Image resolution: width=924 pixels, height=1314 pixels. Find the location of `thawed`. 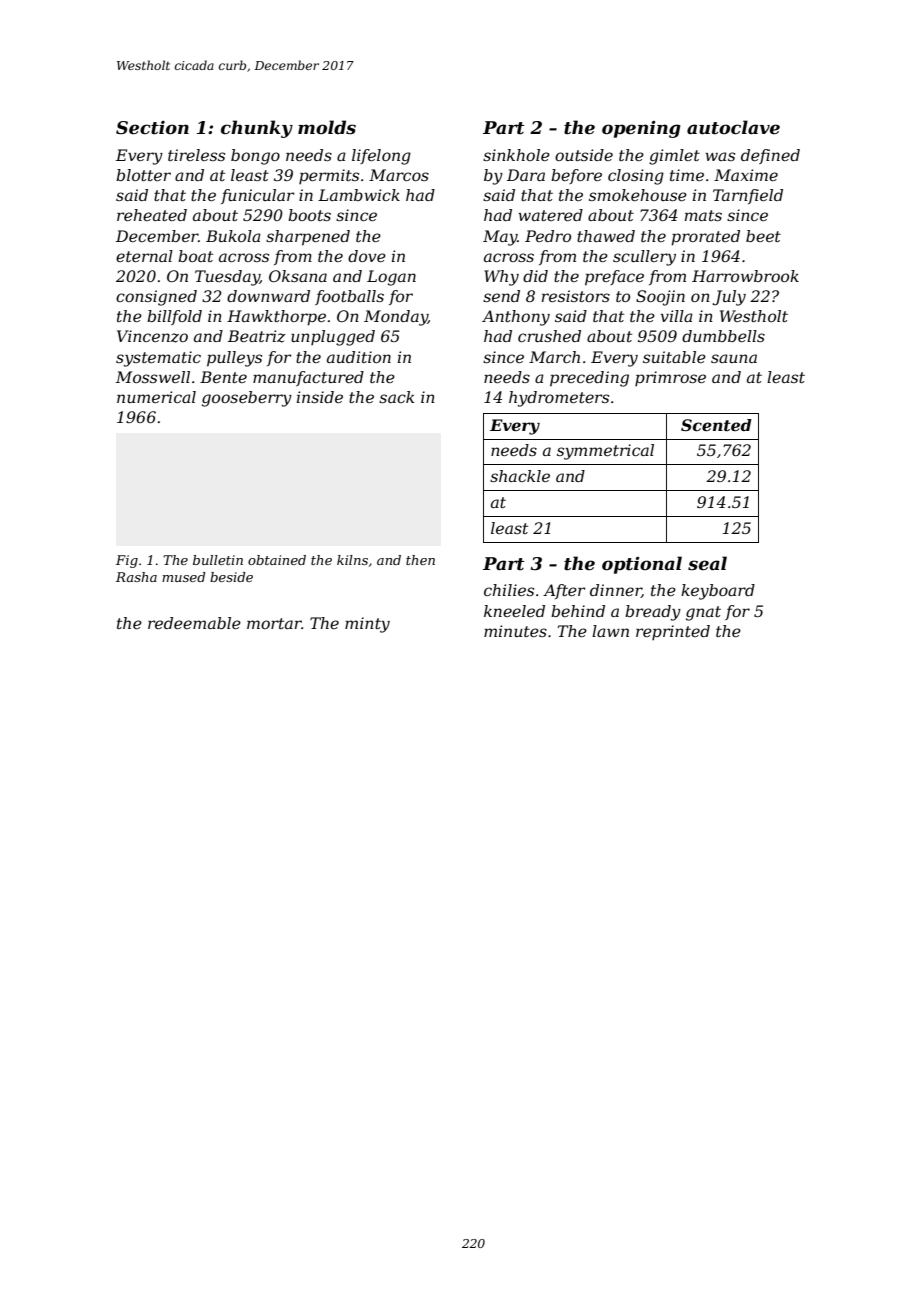

thawed is located at coordinates (606, 236).
